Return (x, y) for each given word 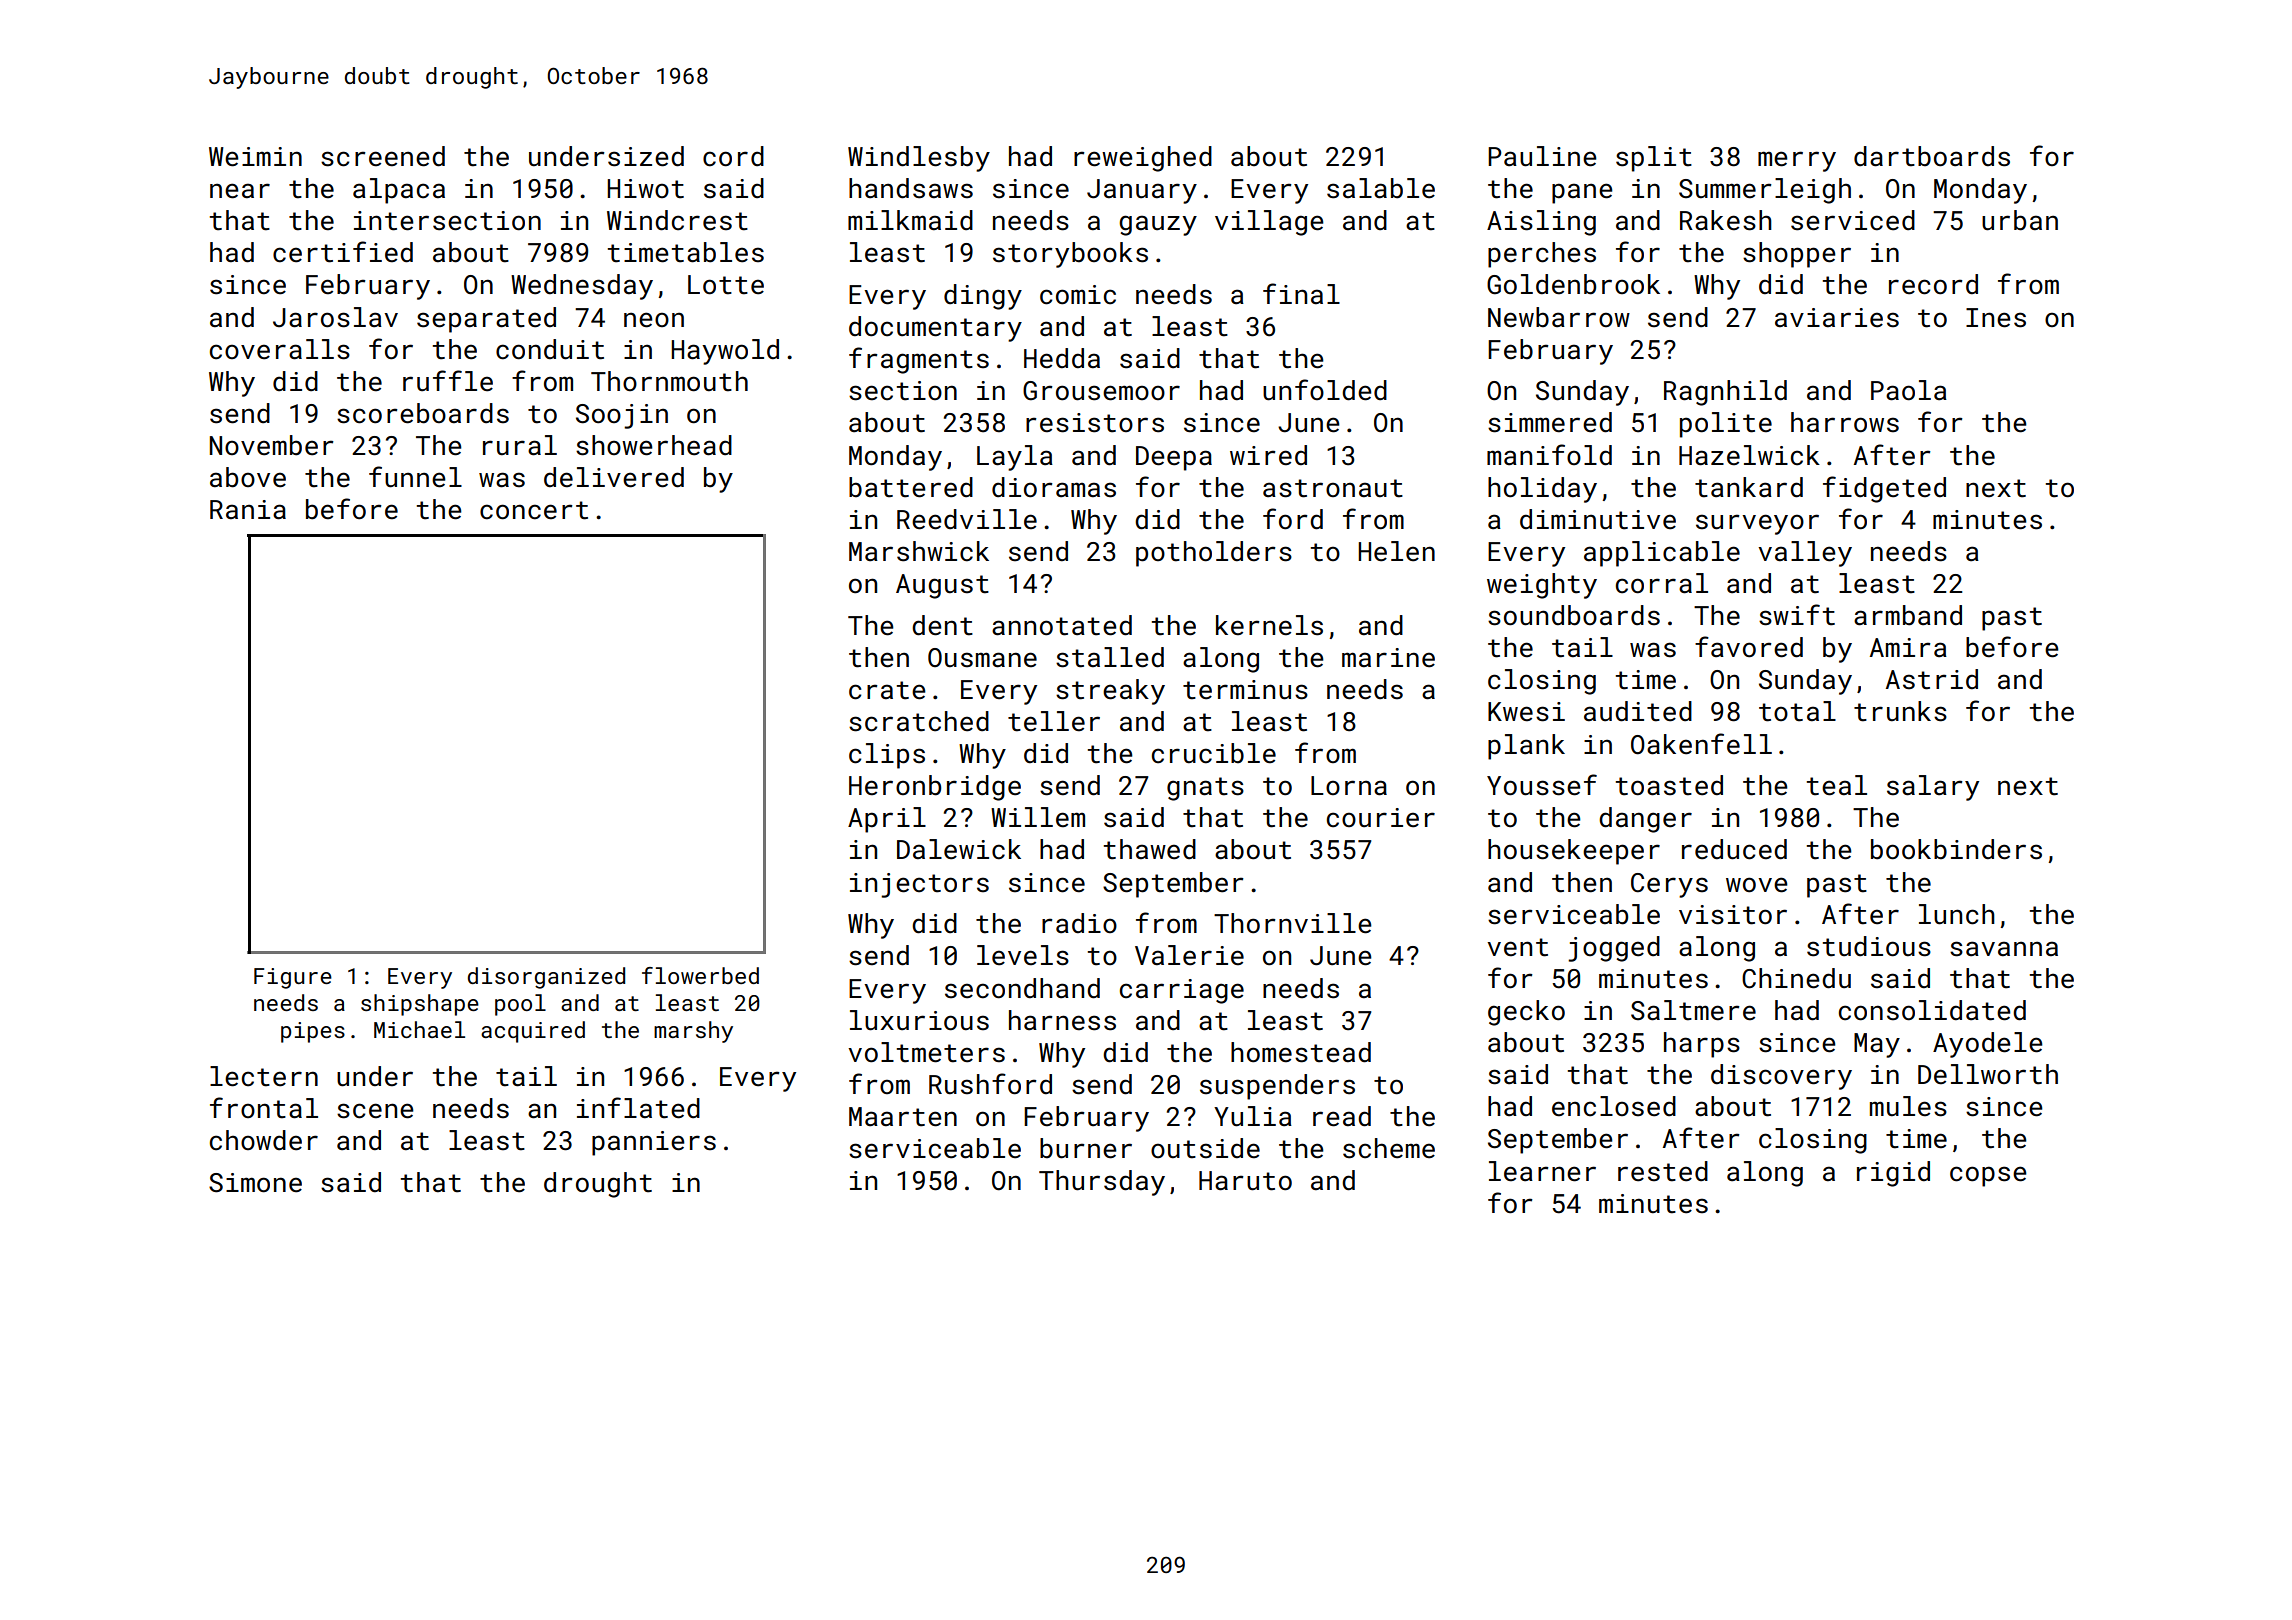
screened (383, 156)
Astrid (1932, 679)
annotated (1062, 625)
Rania (248, 510)
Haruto (1245, 1181)
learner (1542, 1171)
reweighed (1143, 159)
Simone (255, 1183)
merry (1797, 161)
